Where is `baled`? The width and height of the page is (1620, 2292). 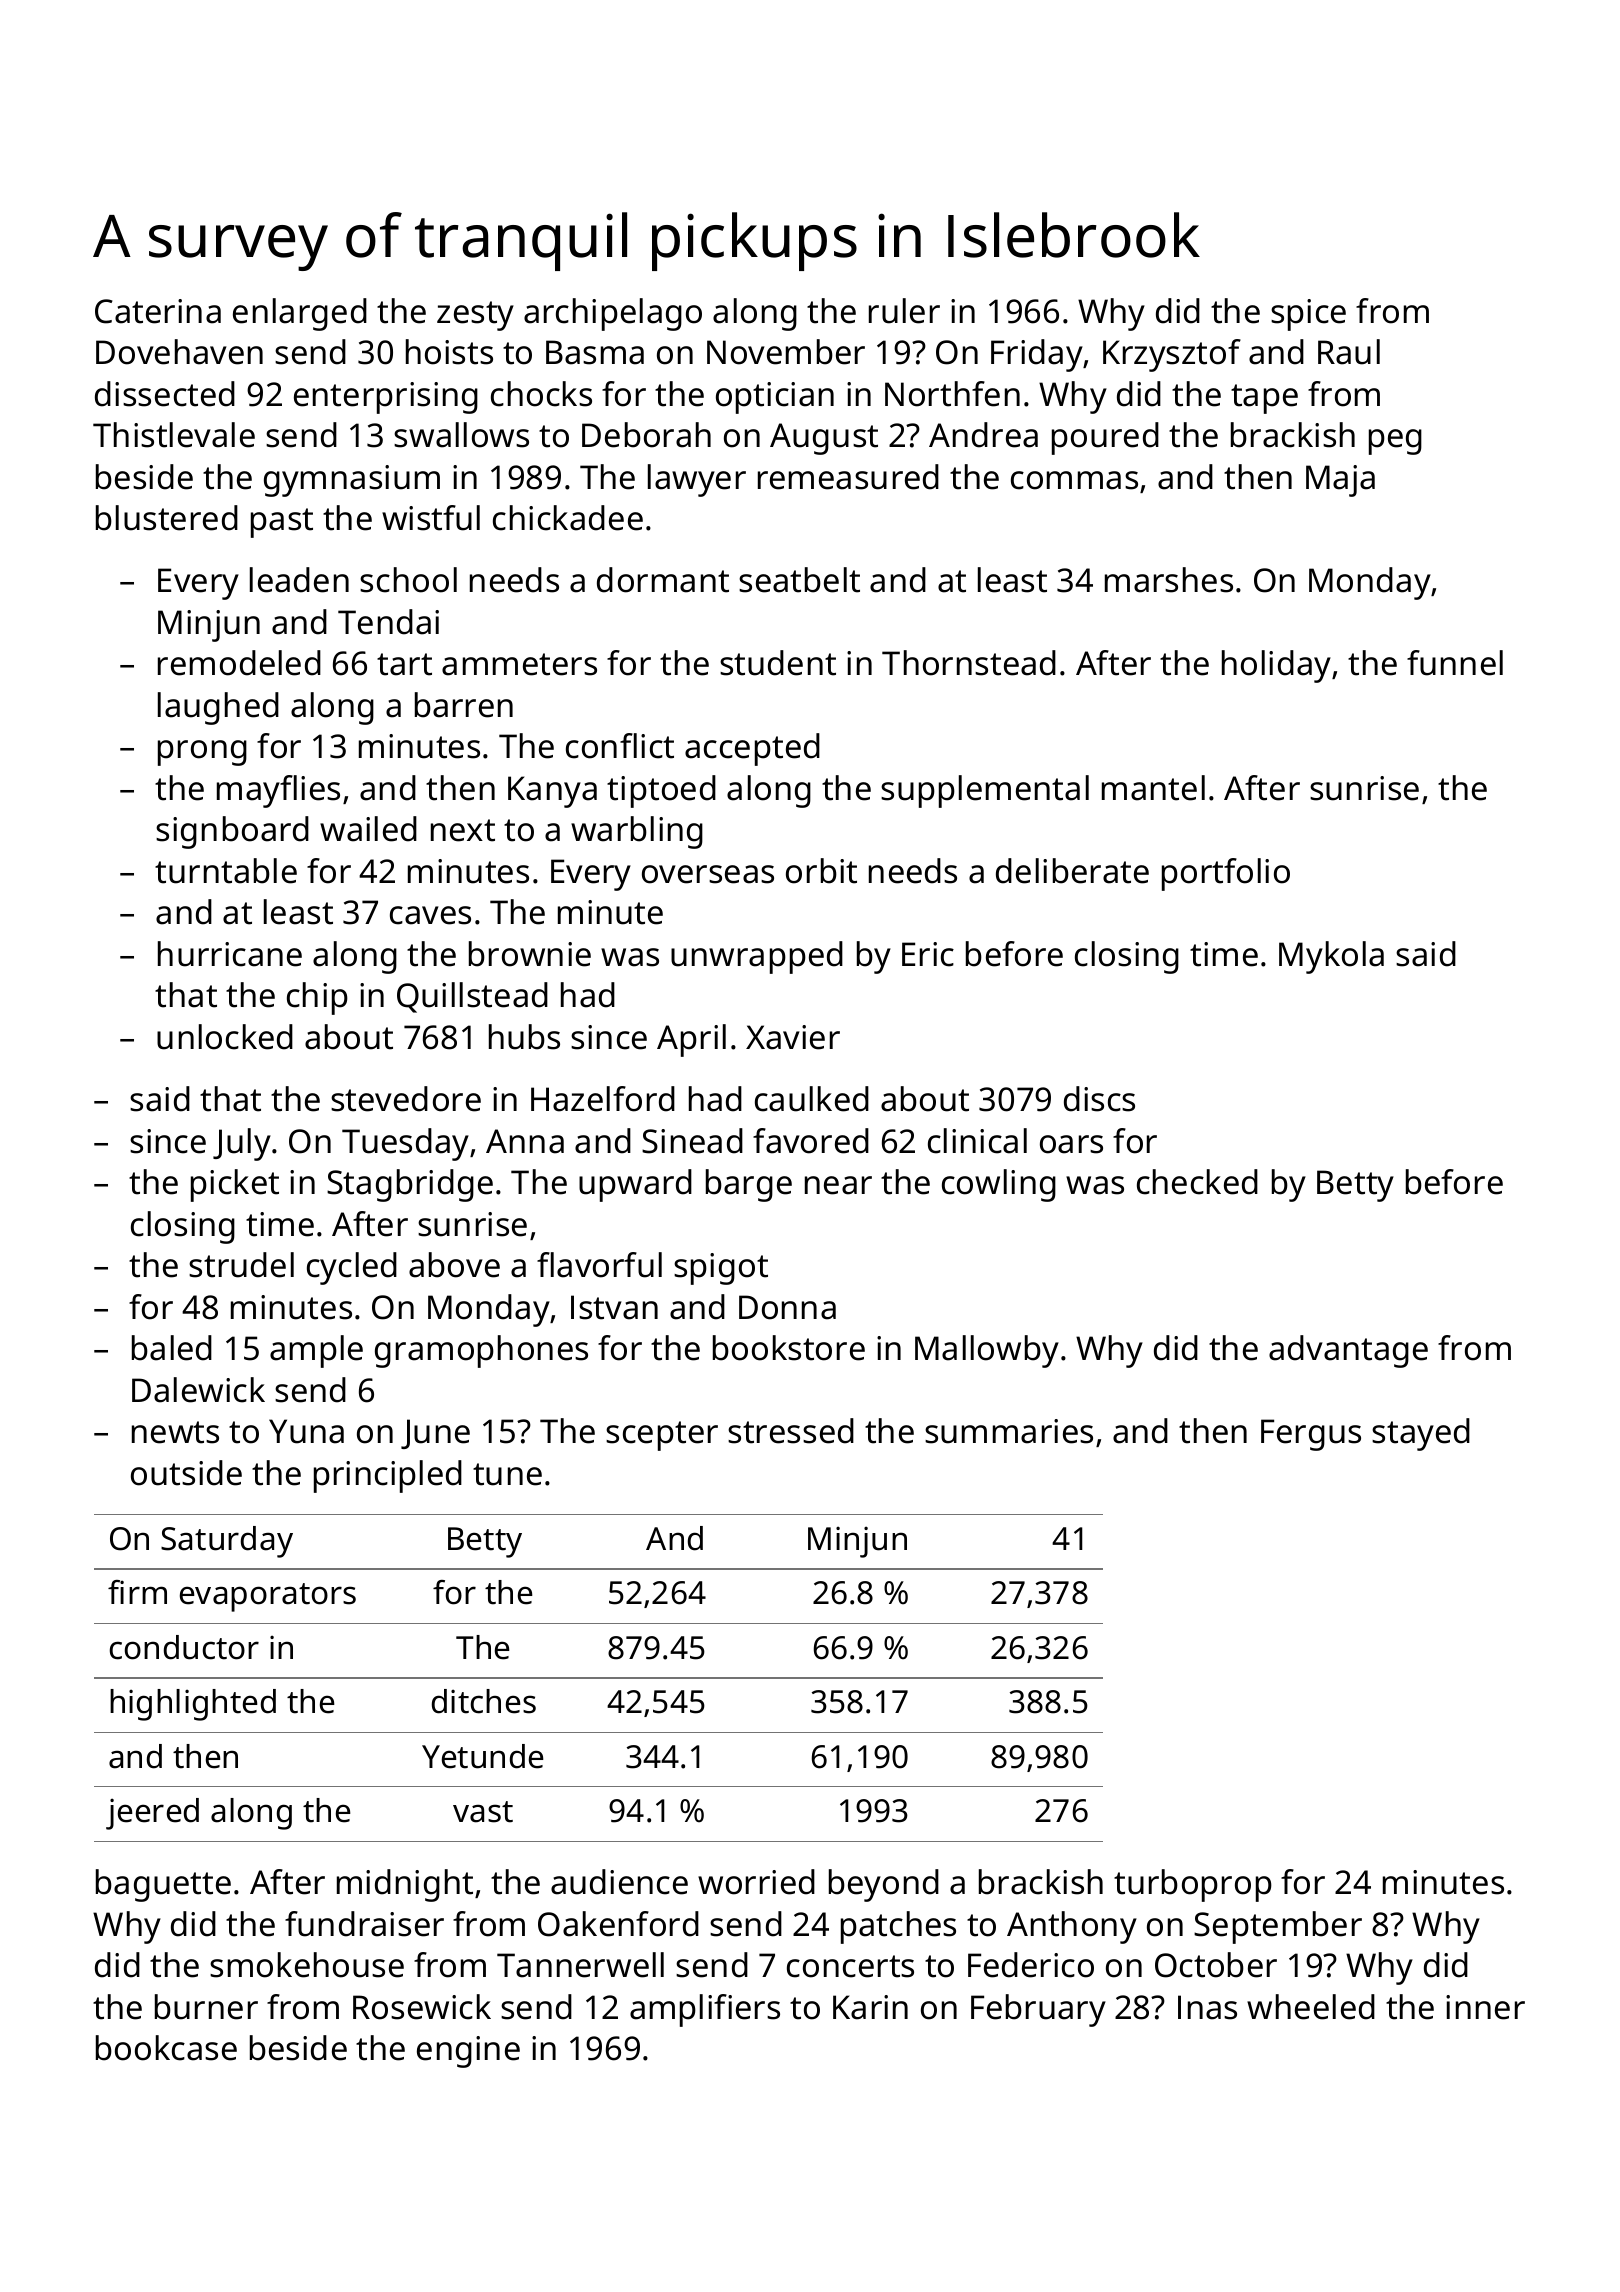
baled is located at coordinates (172, 1348).
